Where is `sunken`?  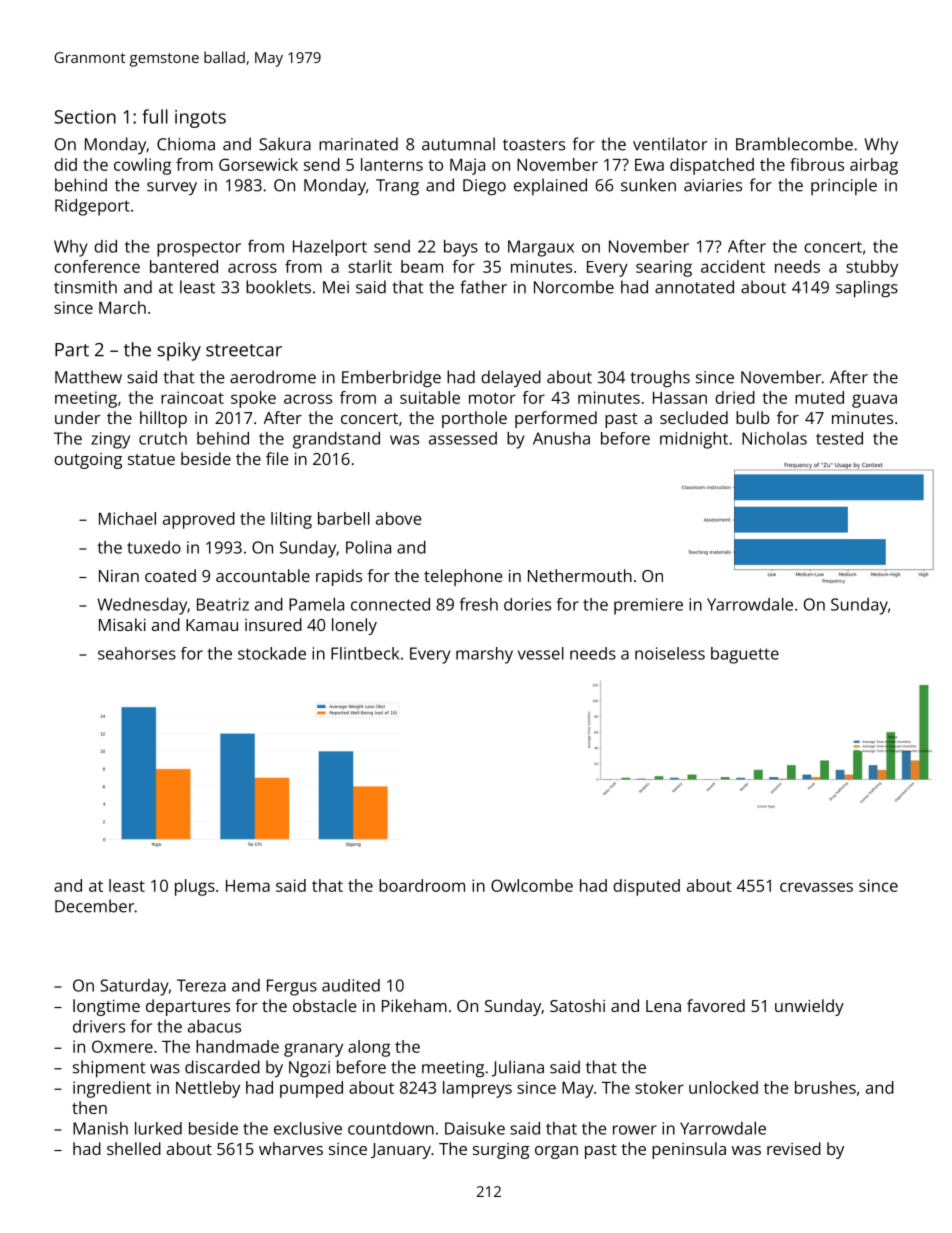
sunken is located at coordinates (648, 185).
